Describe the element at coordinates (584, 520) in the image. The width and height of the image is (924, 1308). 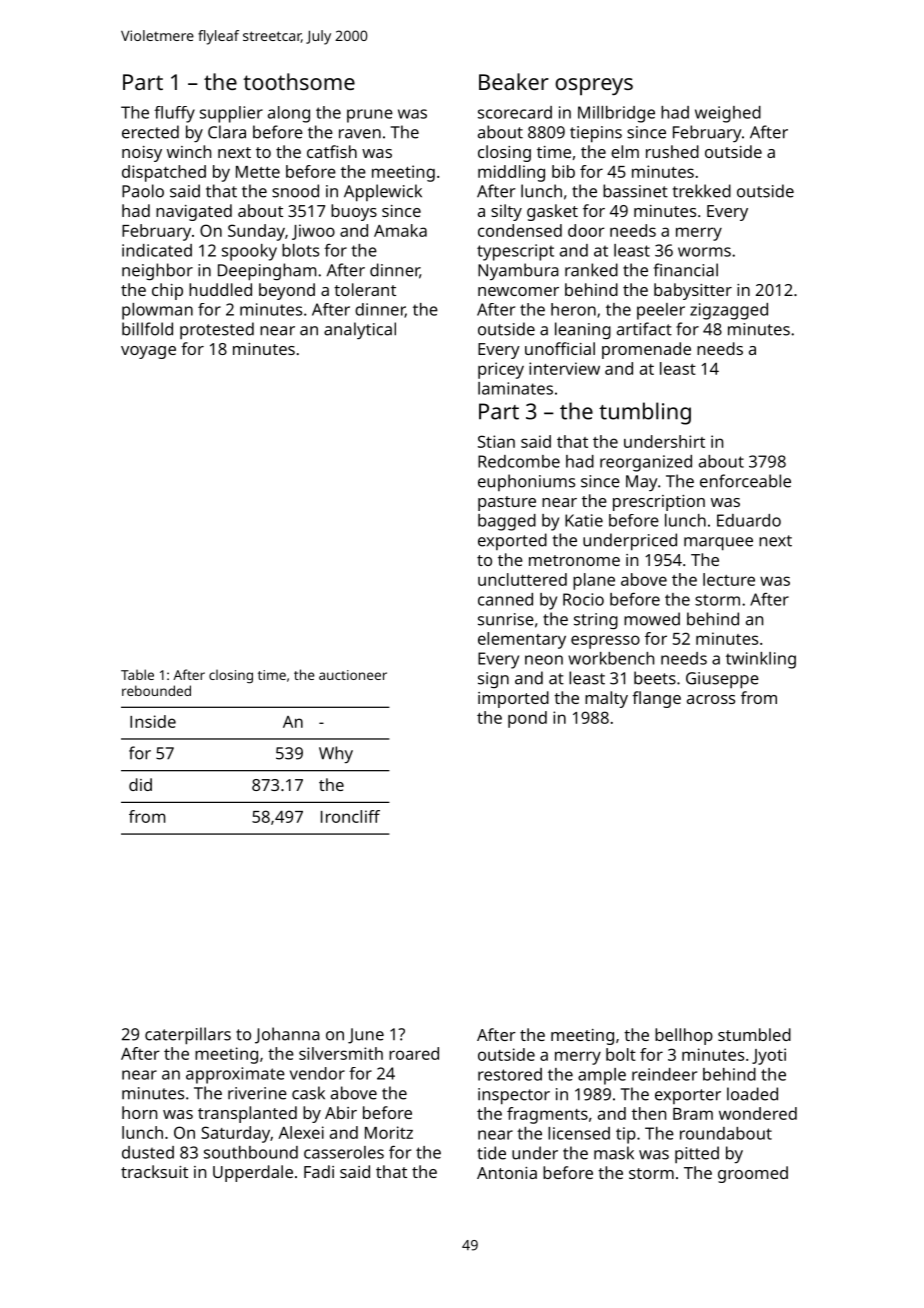
I see `Katie` at that location.
